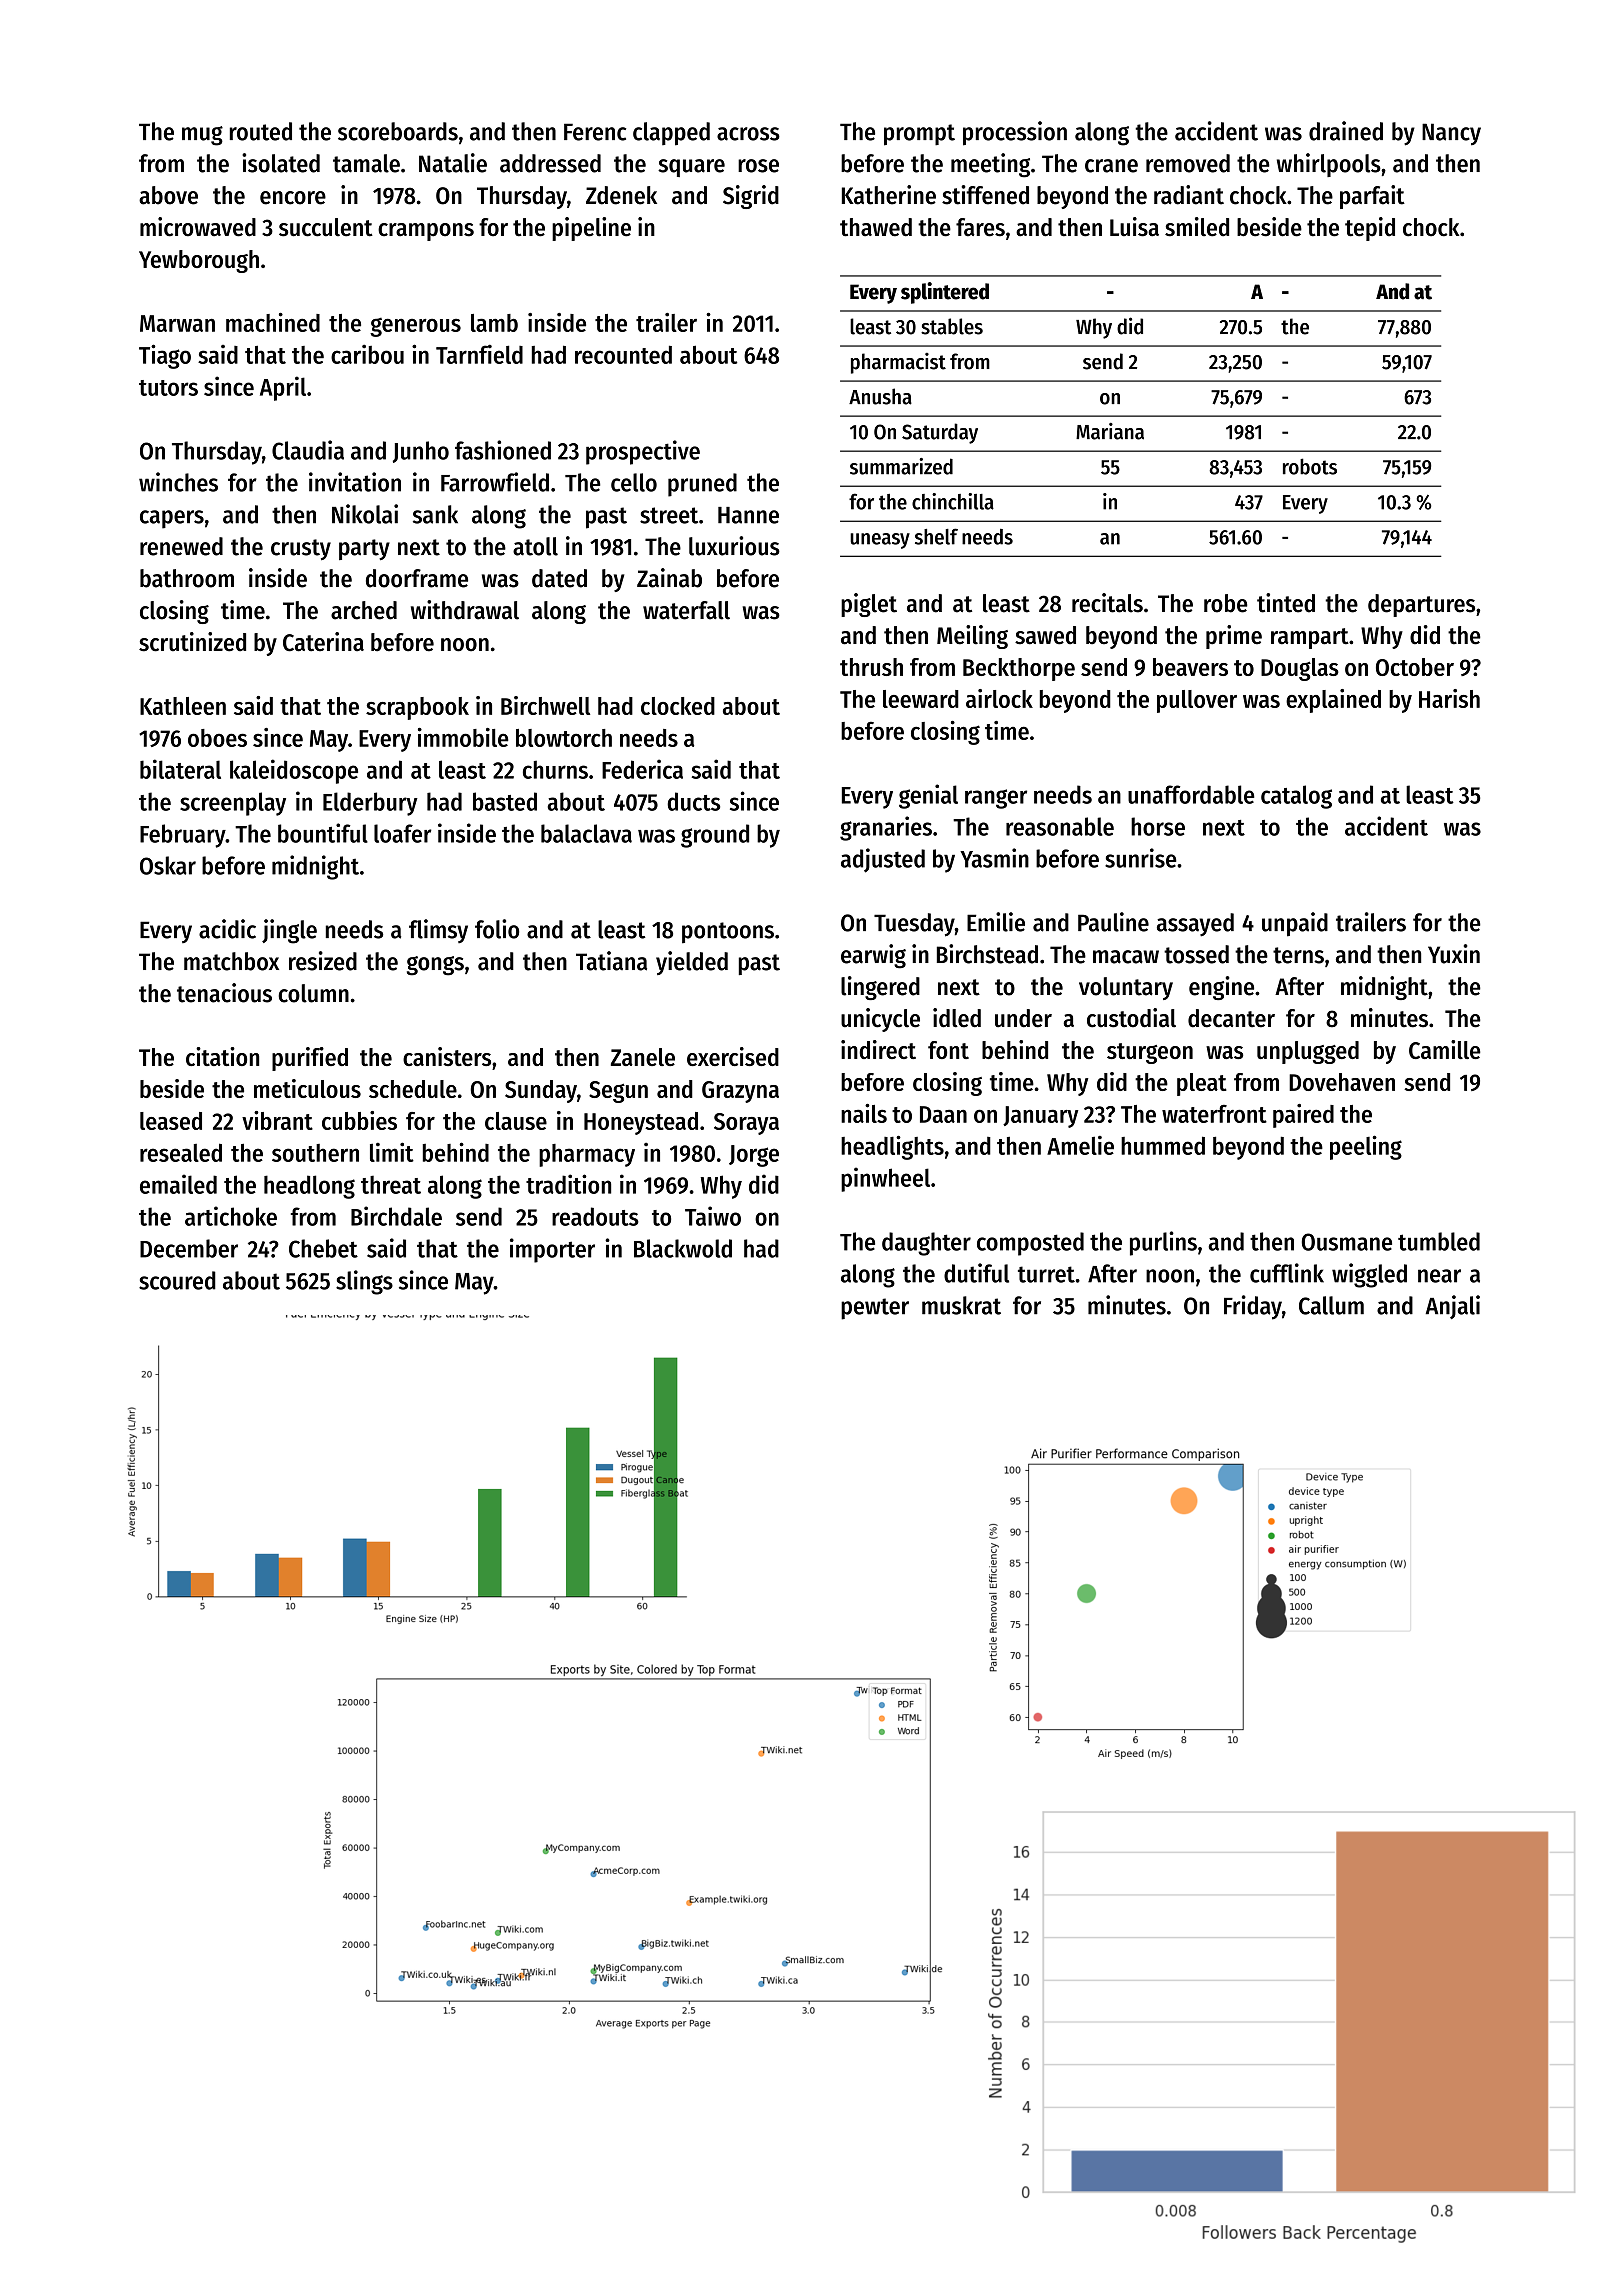 The image size is (1620, 2292). Describe the element at coordinates (1110, 431) in the screenshot. I see `Mariana` at that location.
